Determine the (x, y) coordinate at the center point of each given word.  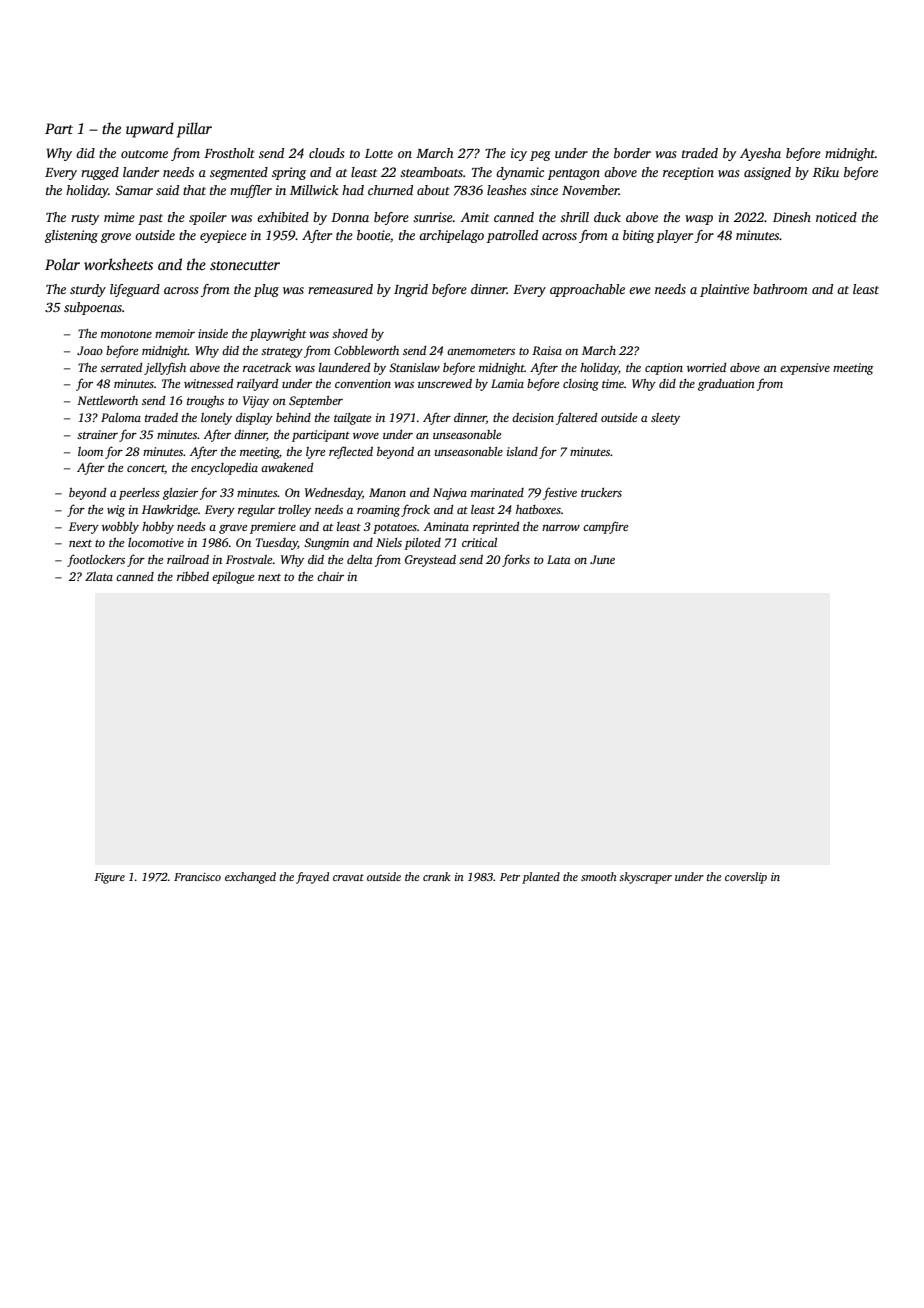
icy (519, 154)
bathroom (780, 289)
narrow (561, 528)
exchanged (250, 878)
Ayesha (760, 154)
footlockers (96, 560)
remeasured (340, 289)
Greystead (430, 561)
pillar (194, 130)
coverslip (746, 878)
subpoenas (93, 308)
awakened (287, 467)
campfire (605, 527)
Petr (510, 877)
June (602, 559)
